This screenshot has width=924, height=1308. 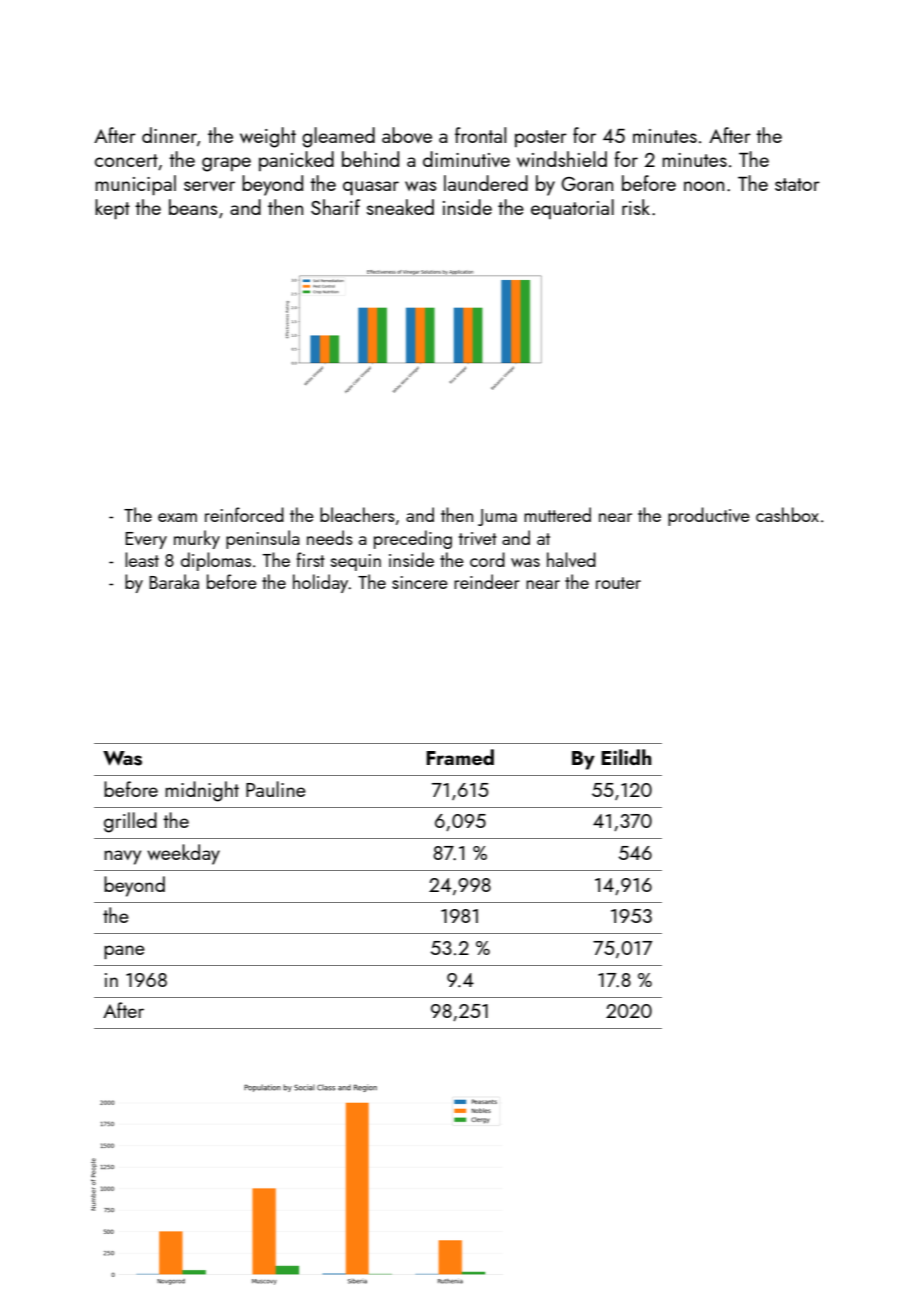 I want to click on reindeer, so click(x=487, y=581).
